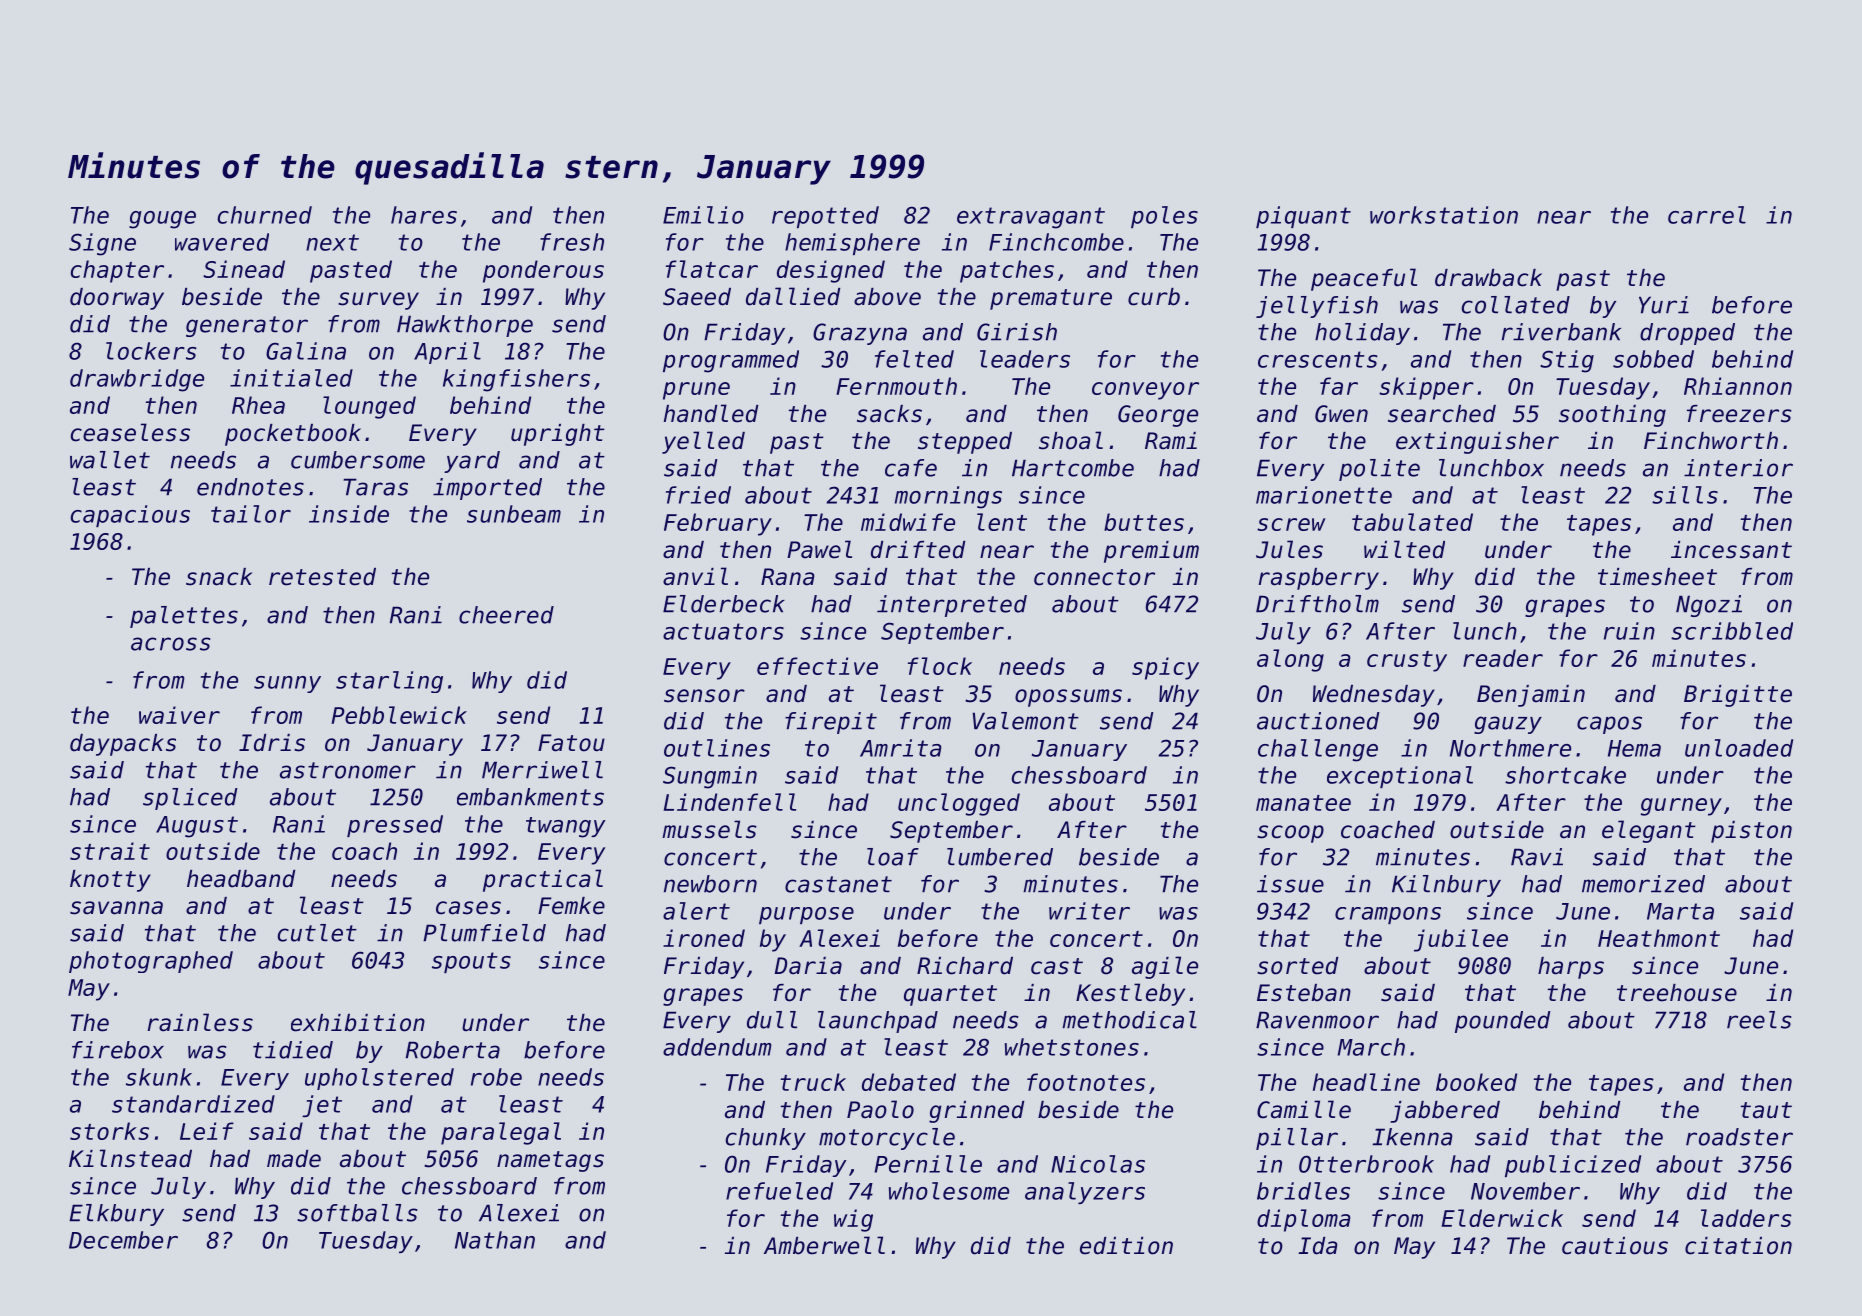 The width and height of the image is (1862, 1316). I want to click on gouge, so click(162, 220).
